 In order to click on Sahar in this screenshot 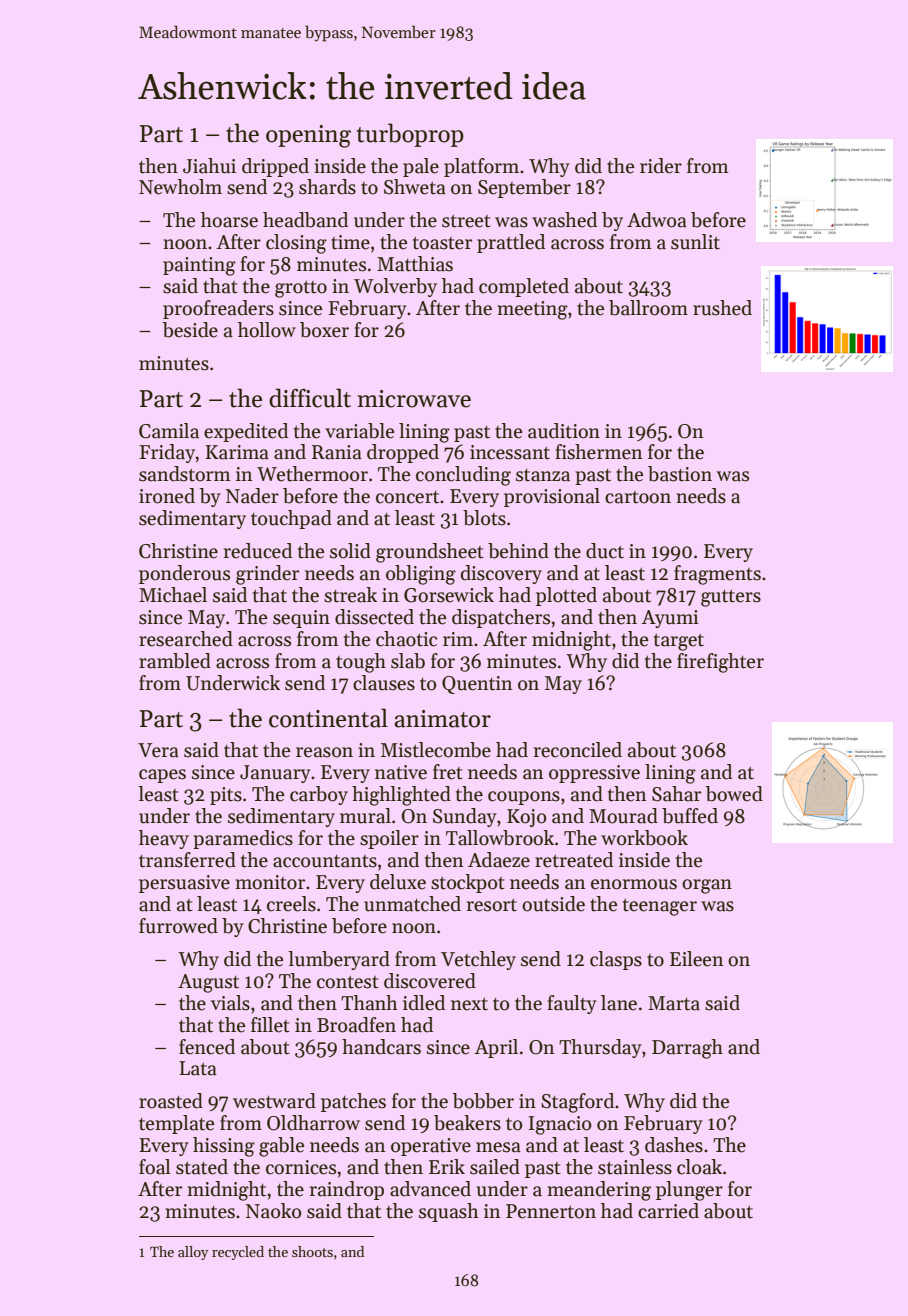, I will do `click(676, 794)`.
